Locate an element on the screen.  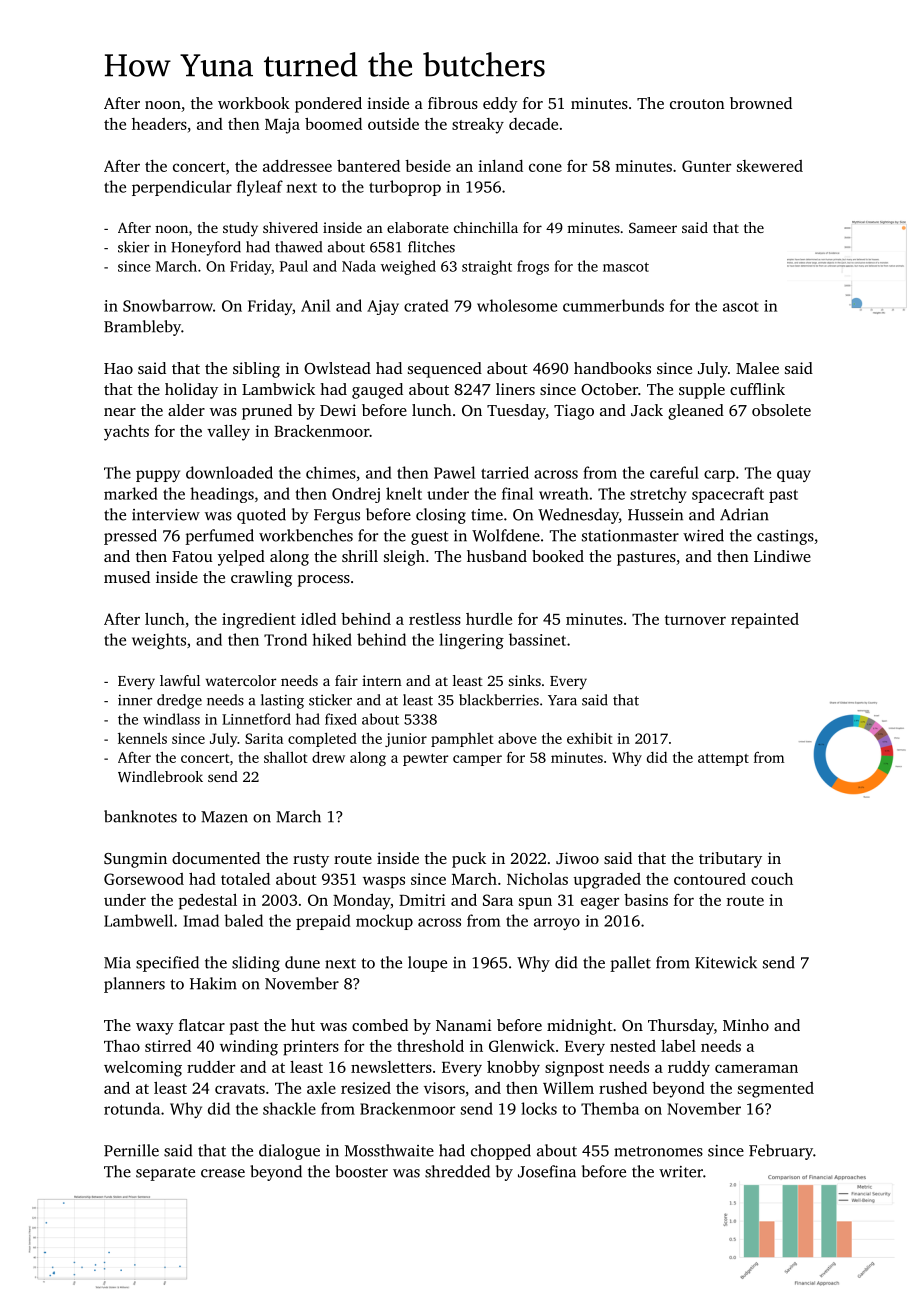
browned is located at coordinates (761, 103).
